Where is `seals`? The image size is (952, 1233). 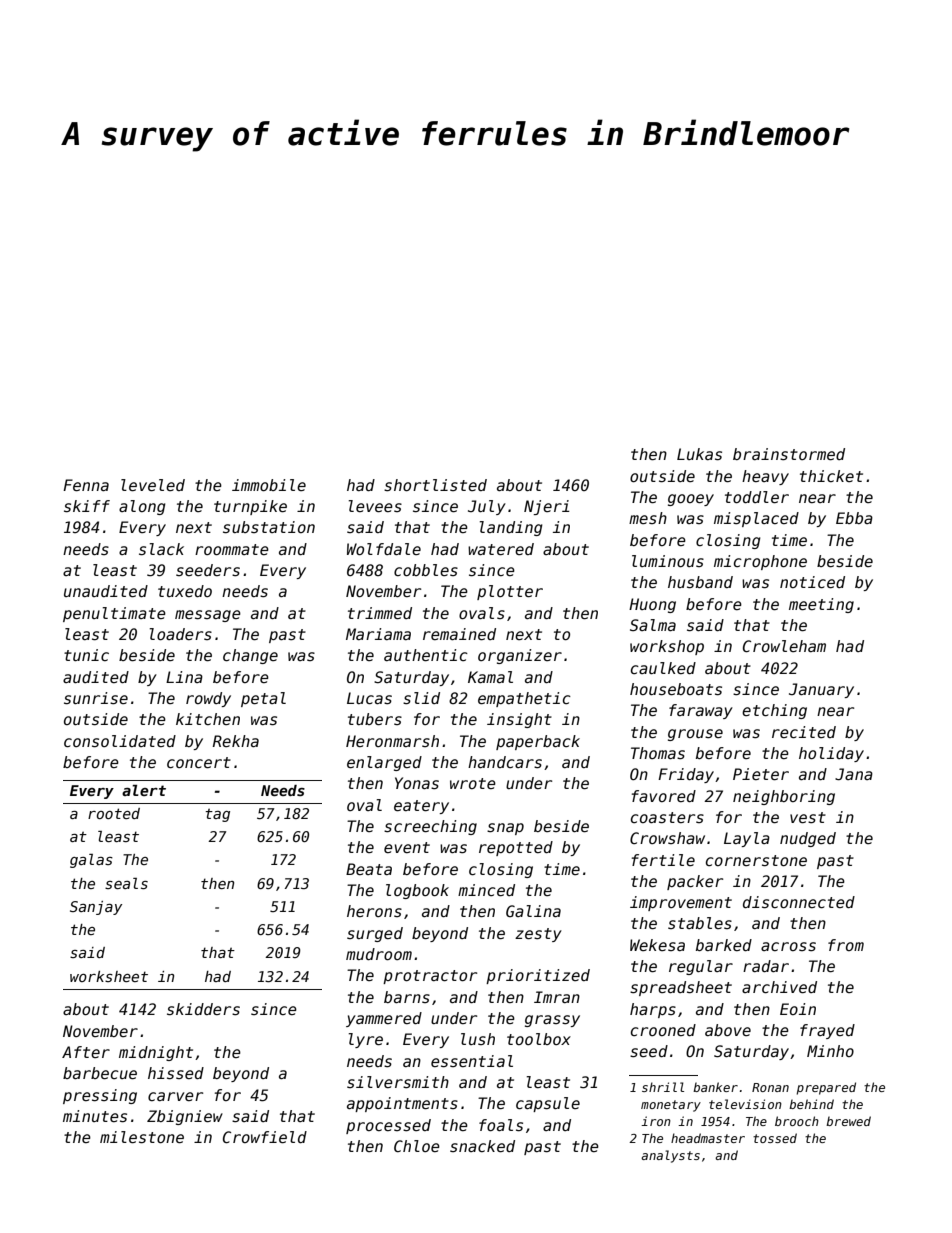 seals is located at coordinates (126, 883).
